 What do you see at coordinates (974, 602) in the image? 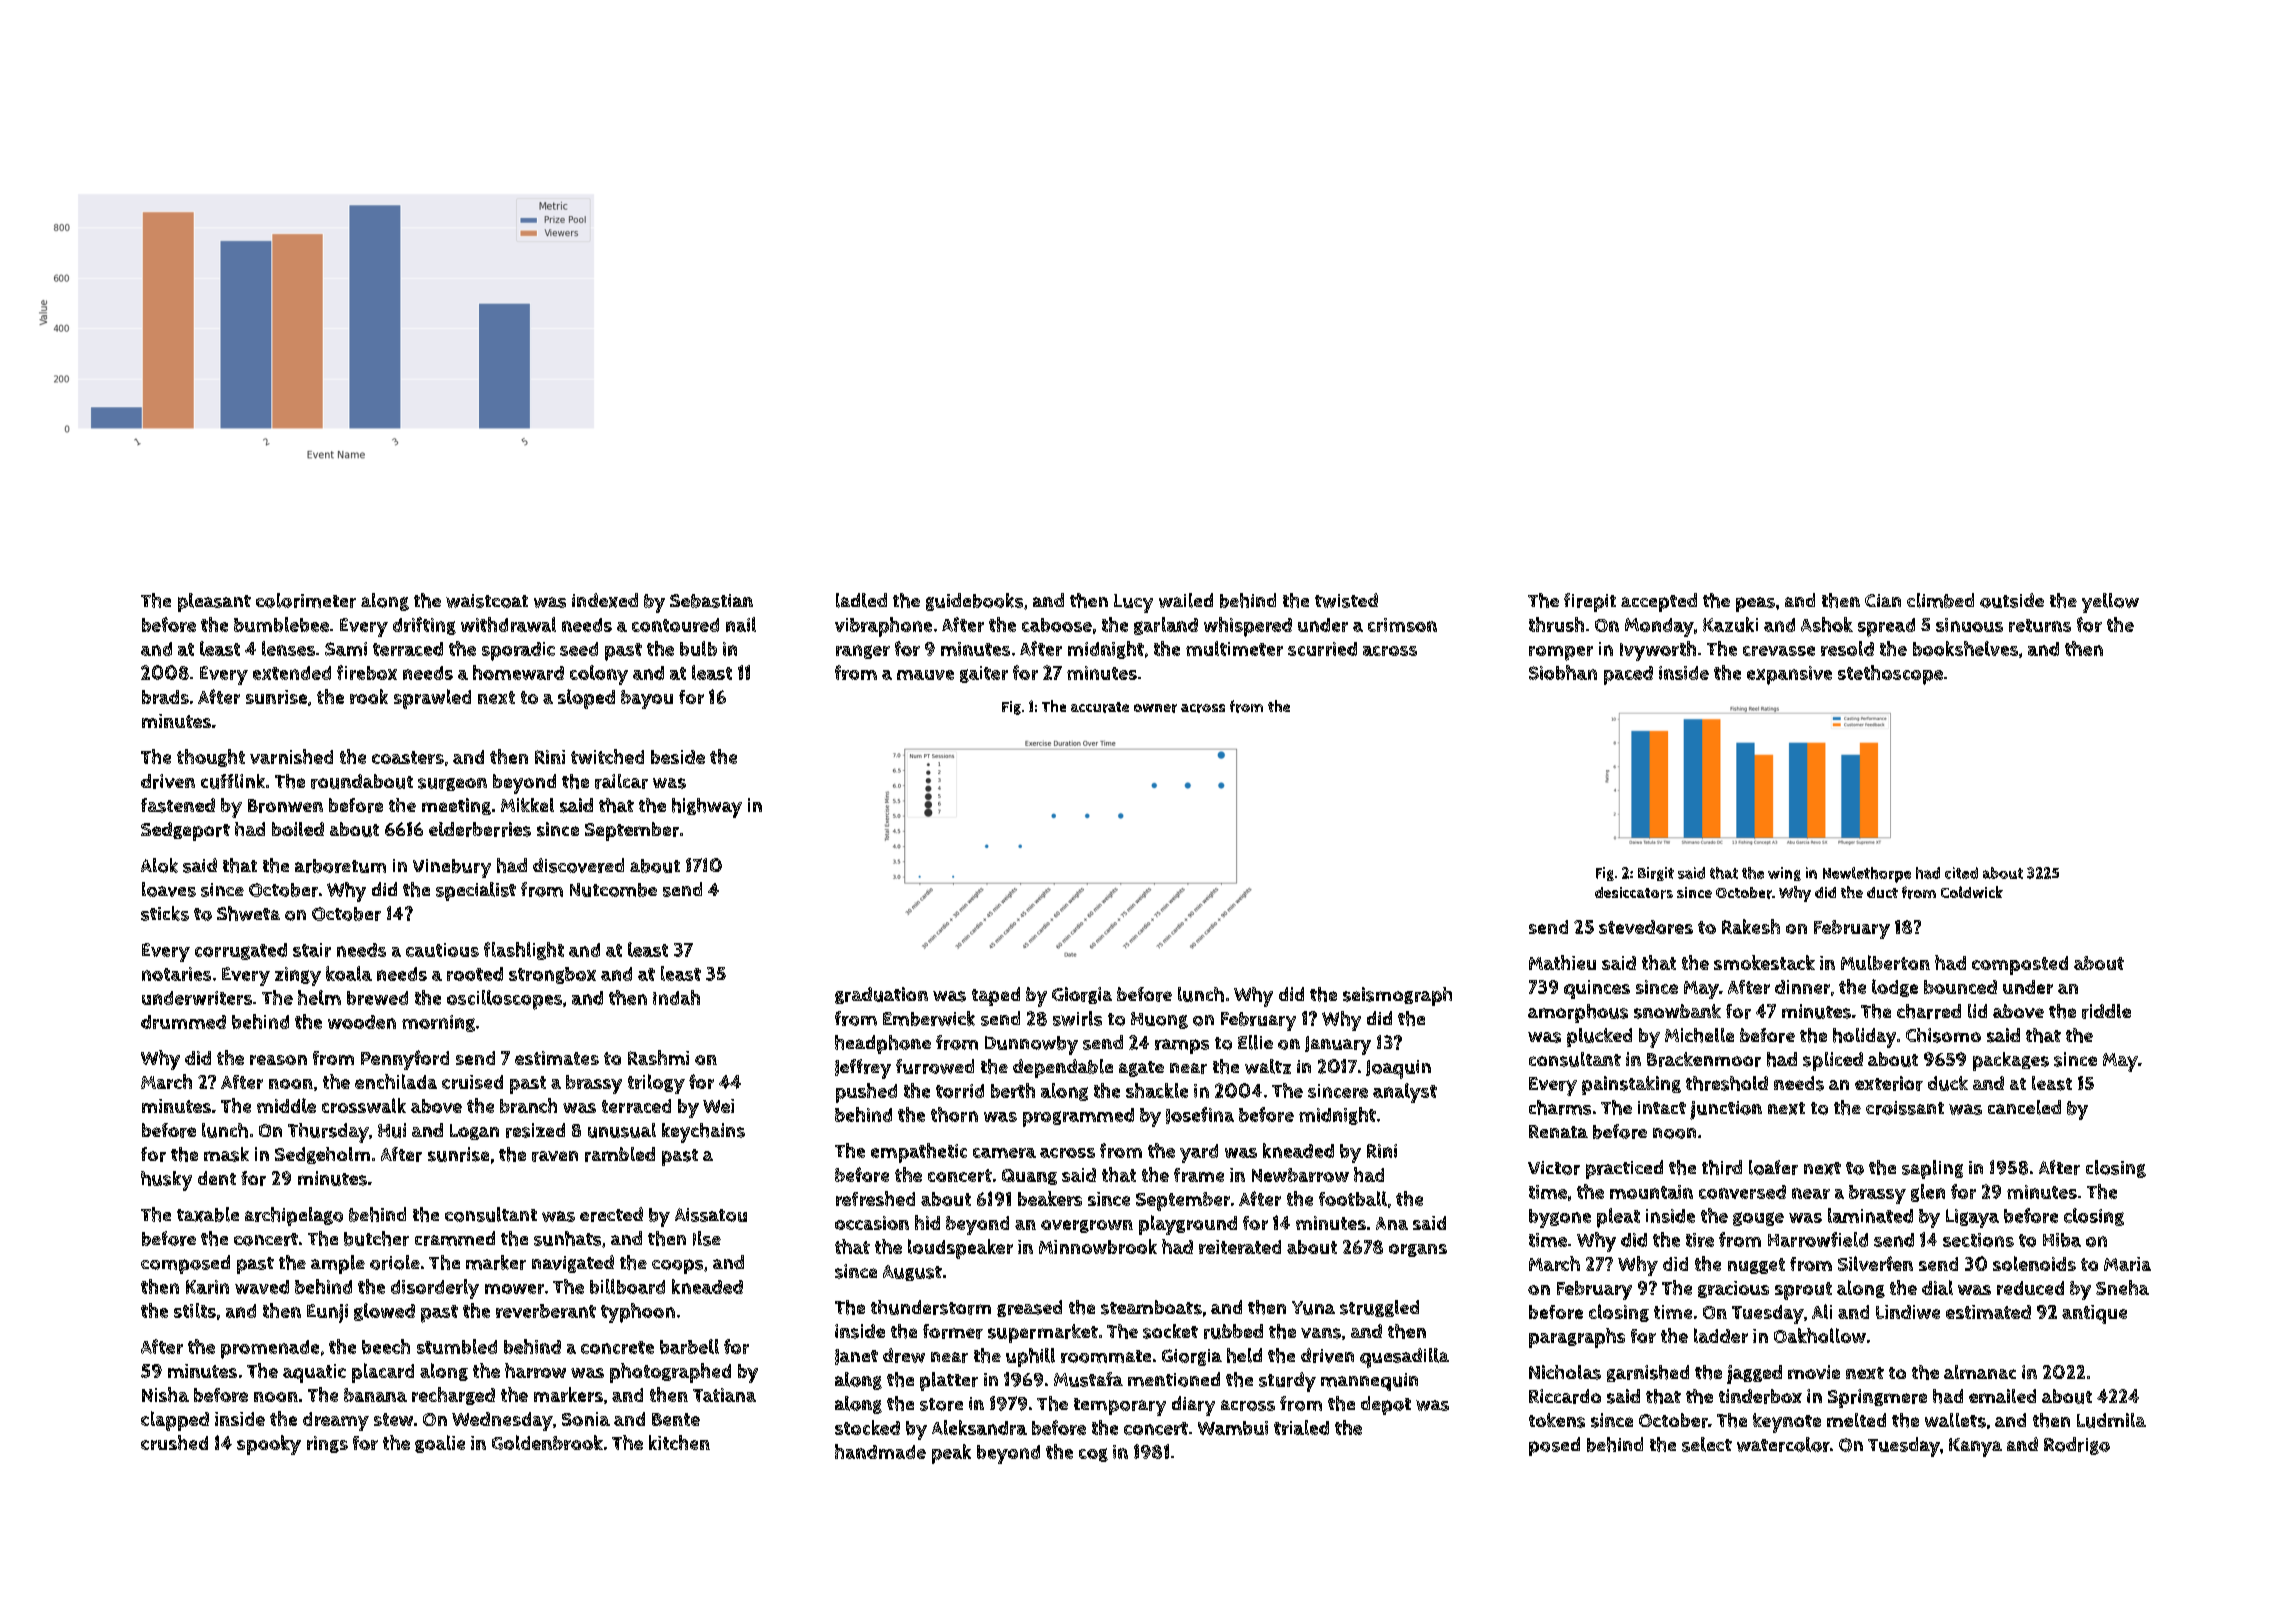
I see `guidebooks` at bounding box center [974, 602].
